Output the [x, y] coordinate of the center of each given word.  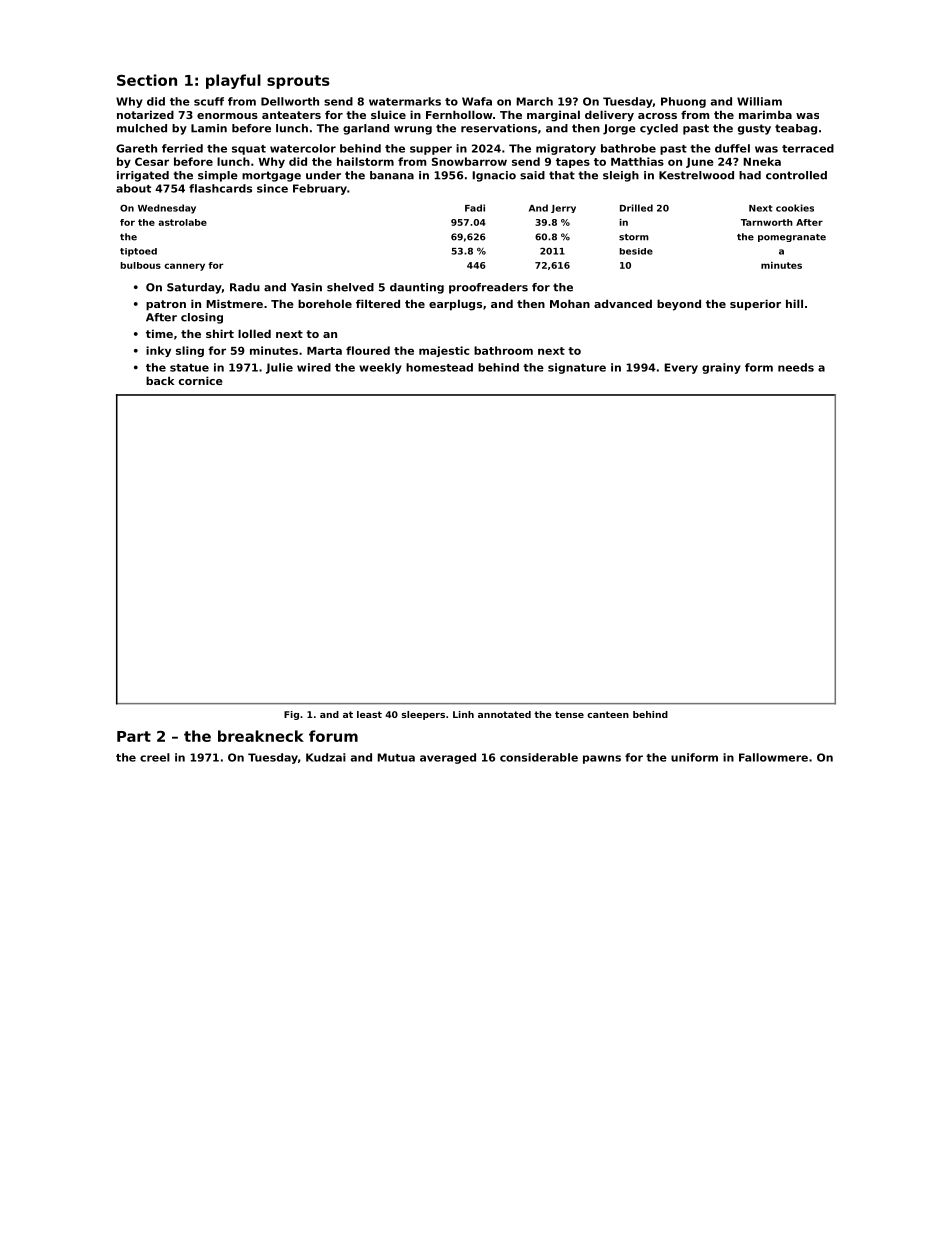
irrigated [143, 176]
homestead [439, 367]
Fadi [475, 208]
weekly [380, 368]
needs [796, 367]
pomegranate [792, 238]
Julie [279, 368]
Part [134, 736]
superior [755, 305]
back [160, 380]
